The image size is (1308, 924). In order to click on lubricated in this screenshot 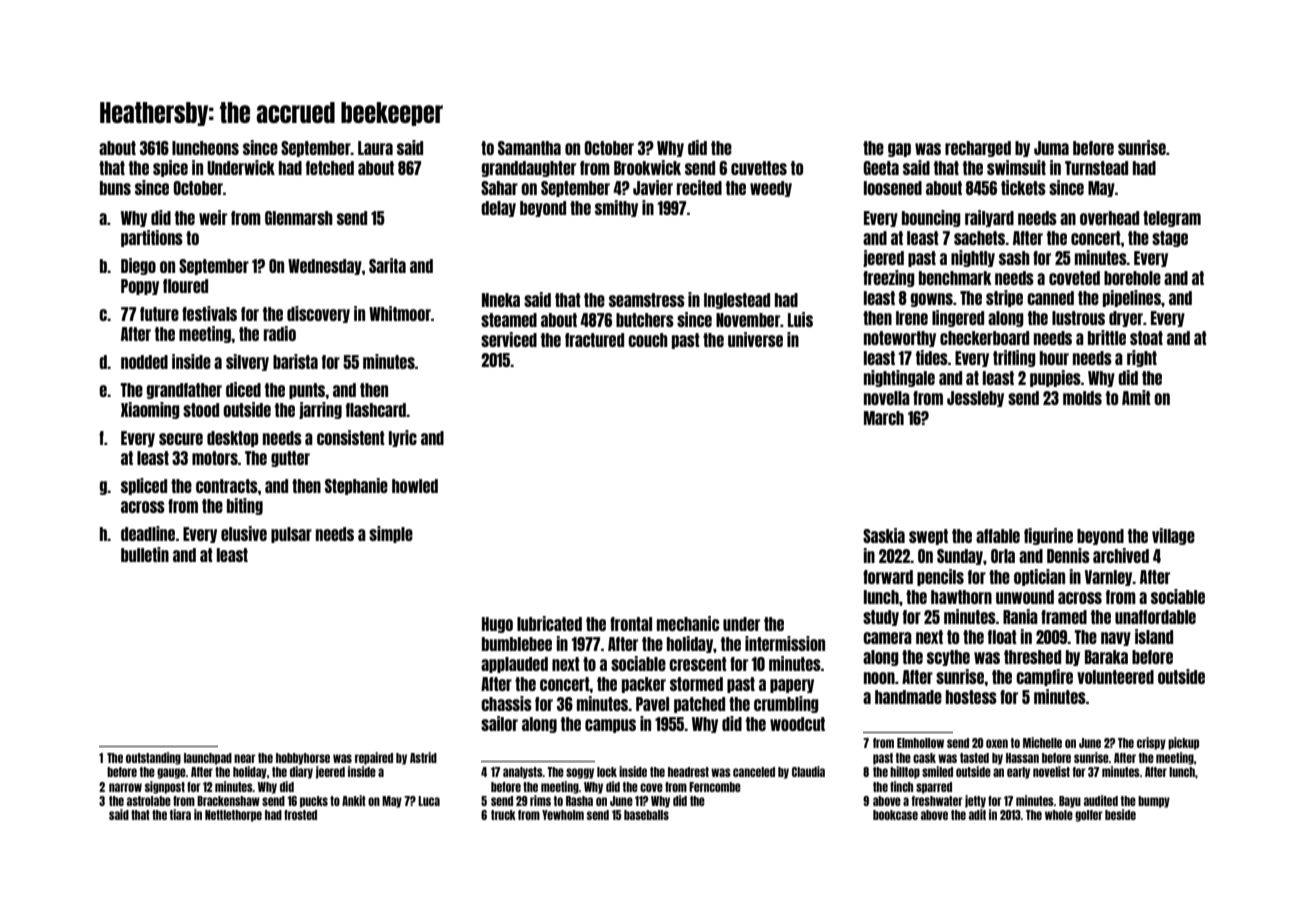, I will do `click(549, 623)`.
